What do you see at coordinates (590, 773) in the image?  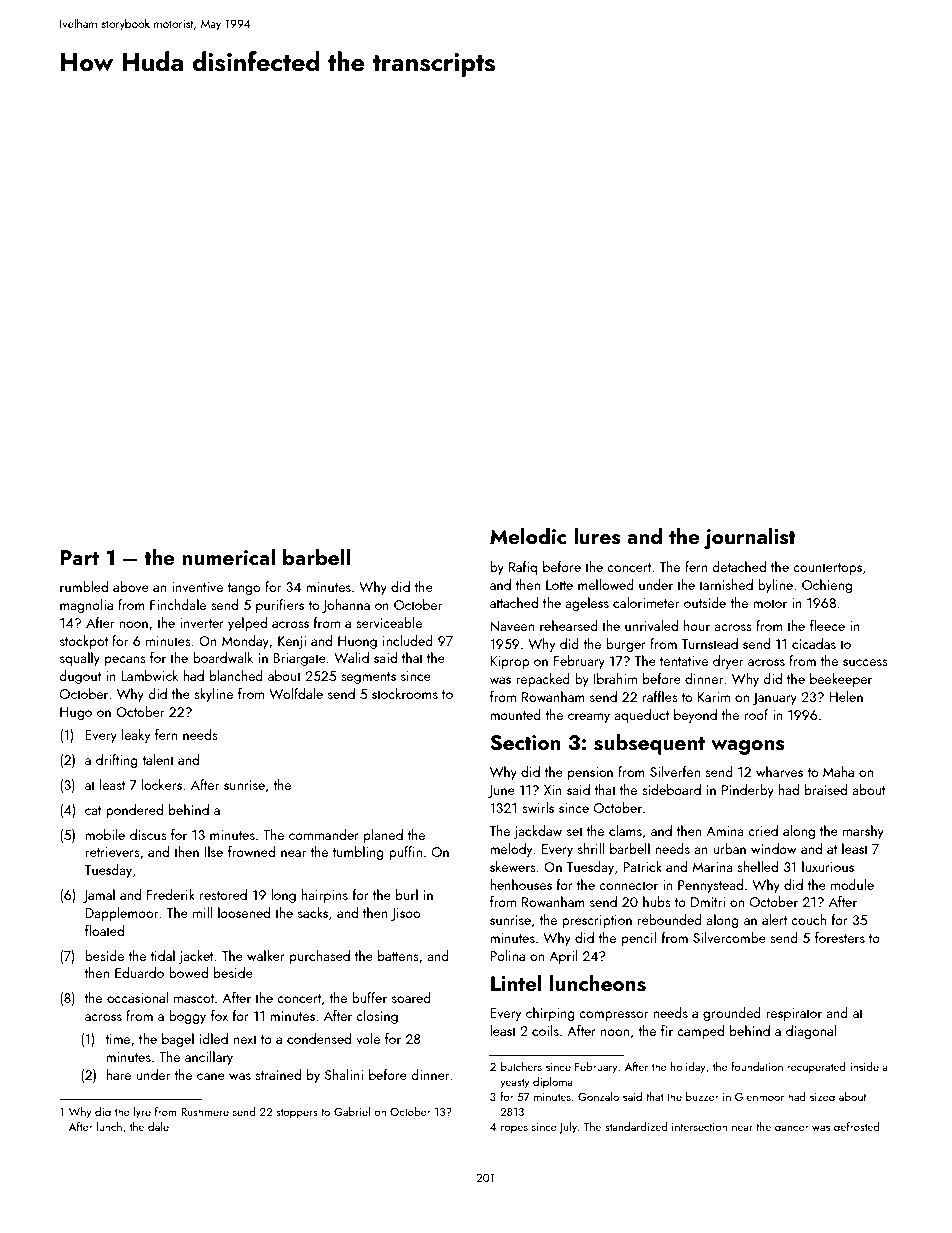 I see `pension` at bounding box center [590, 773].
